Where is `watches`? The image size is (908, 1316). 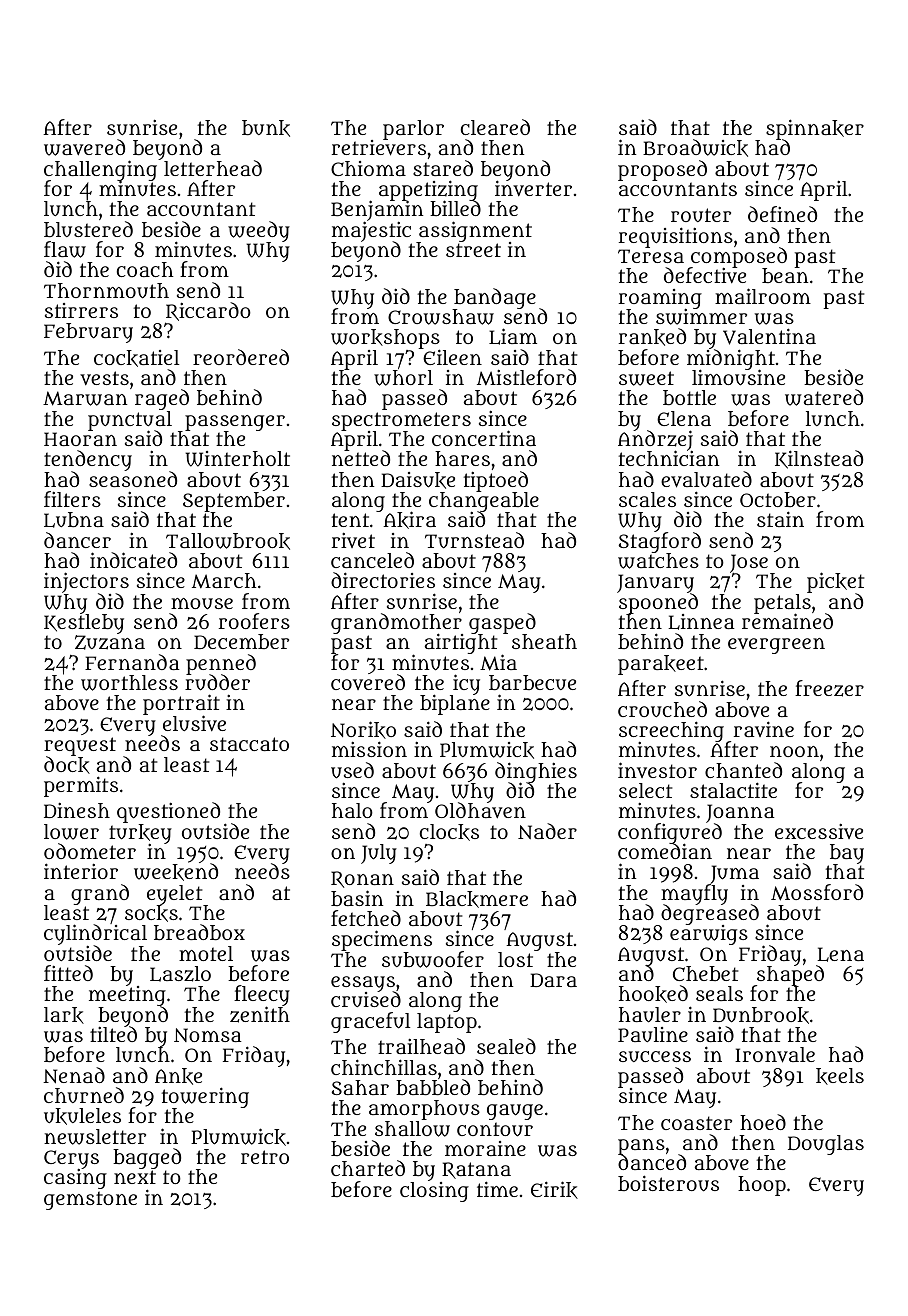
watches is located at coordinates (658, 561).
